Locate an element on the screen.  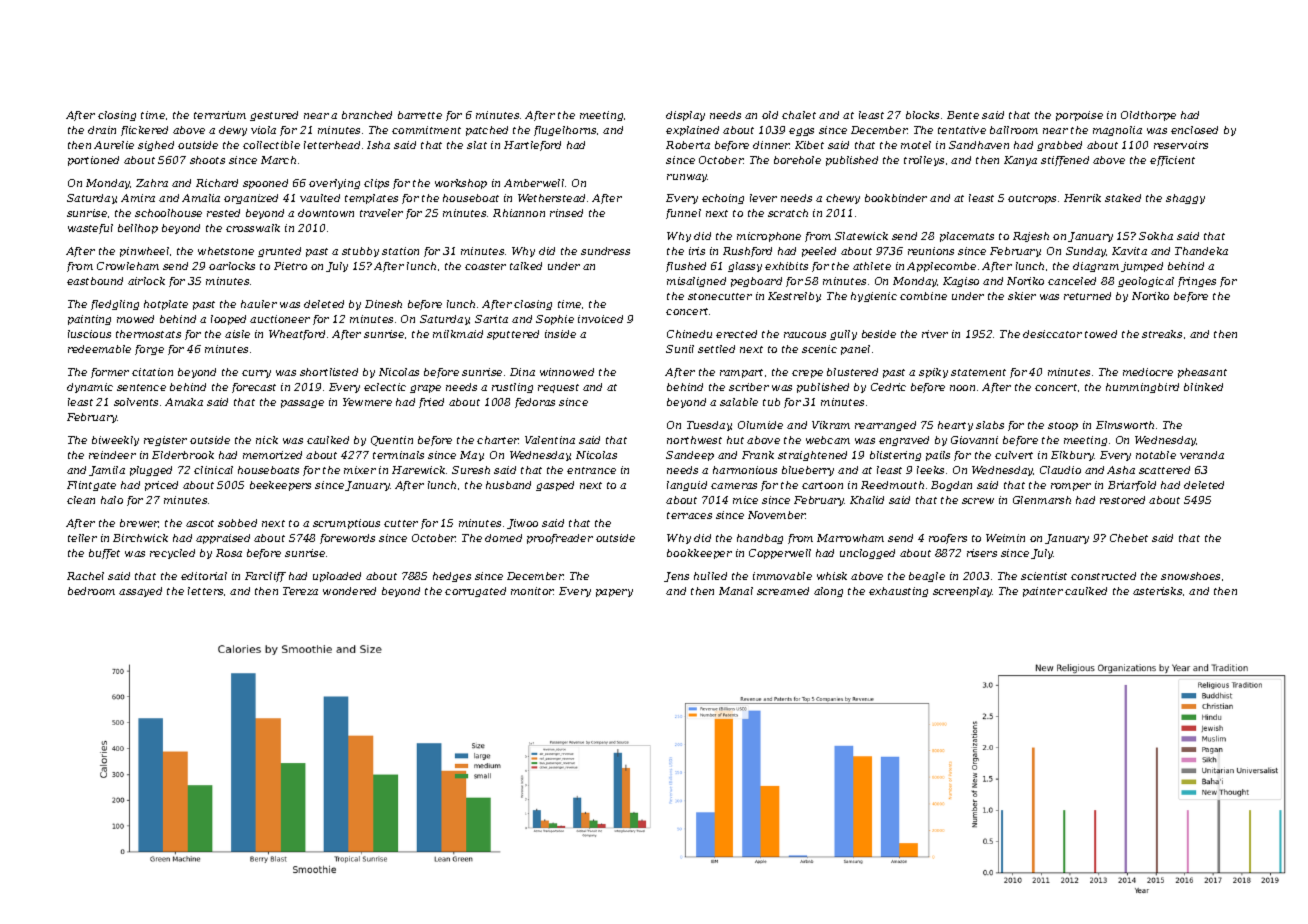
dewy is located at coordinates (233, 131).
